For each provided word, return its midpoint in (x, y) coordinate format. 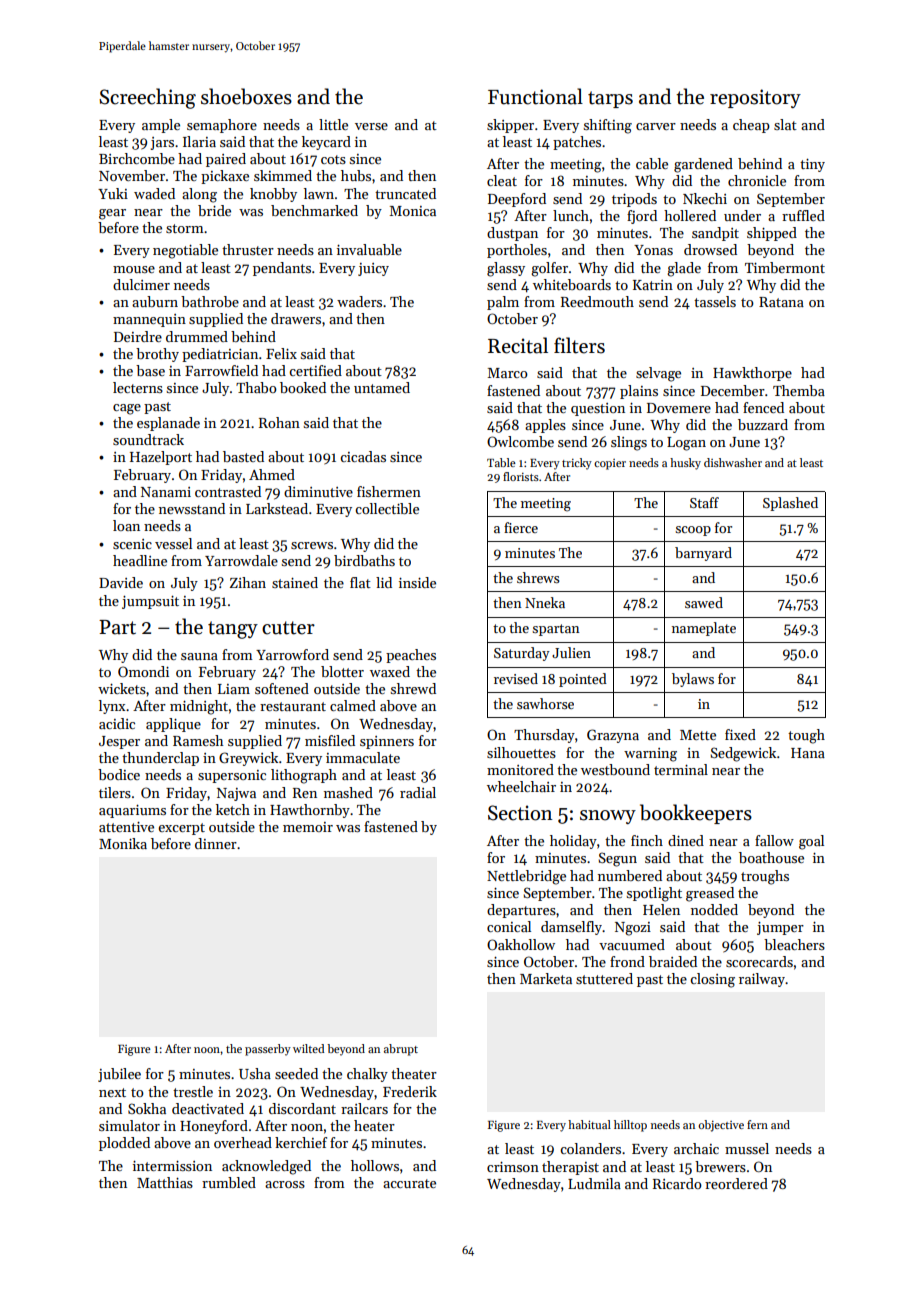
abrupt (401, 1050)
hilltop (630, 1126)
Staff (704, 502)
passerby (268, 1050)
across (285, 1184)
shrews (538, 577)
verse (371, 126)
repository (755, 98)
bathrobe (210, 301)
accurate (409, 1183)
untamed (382, 387)
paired (226, 160)
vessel (173, 543)
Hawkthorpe (752, 374)
